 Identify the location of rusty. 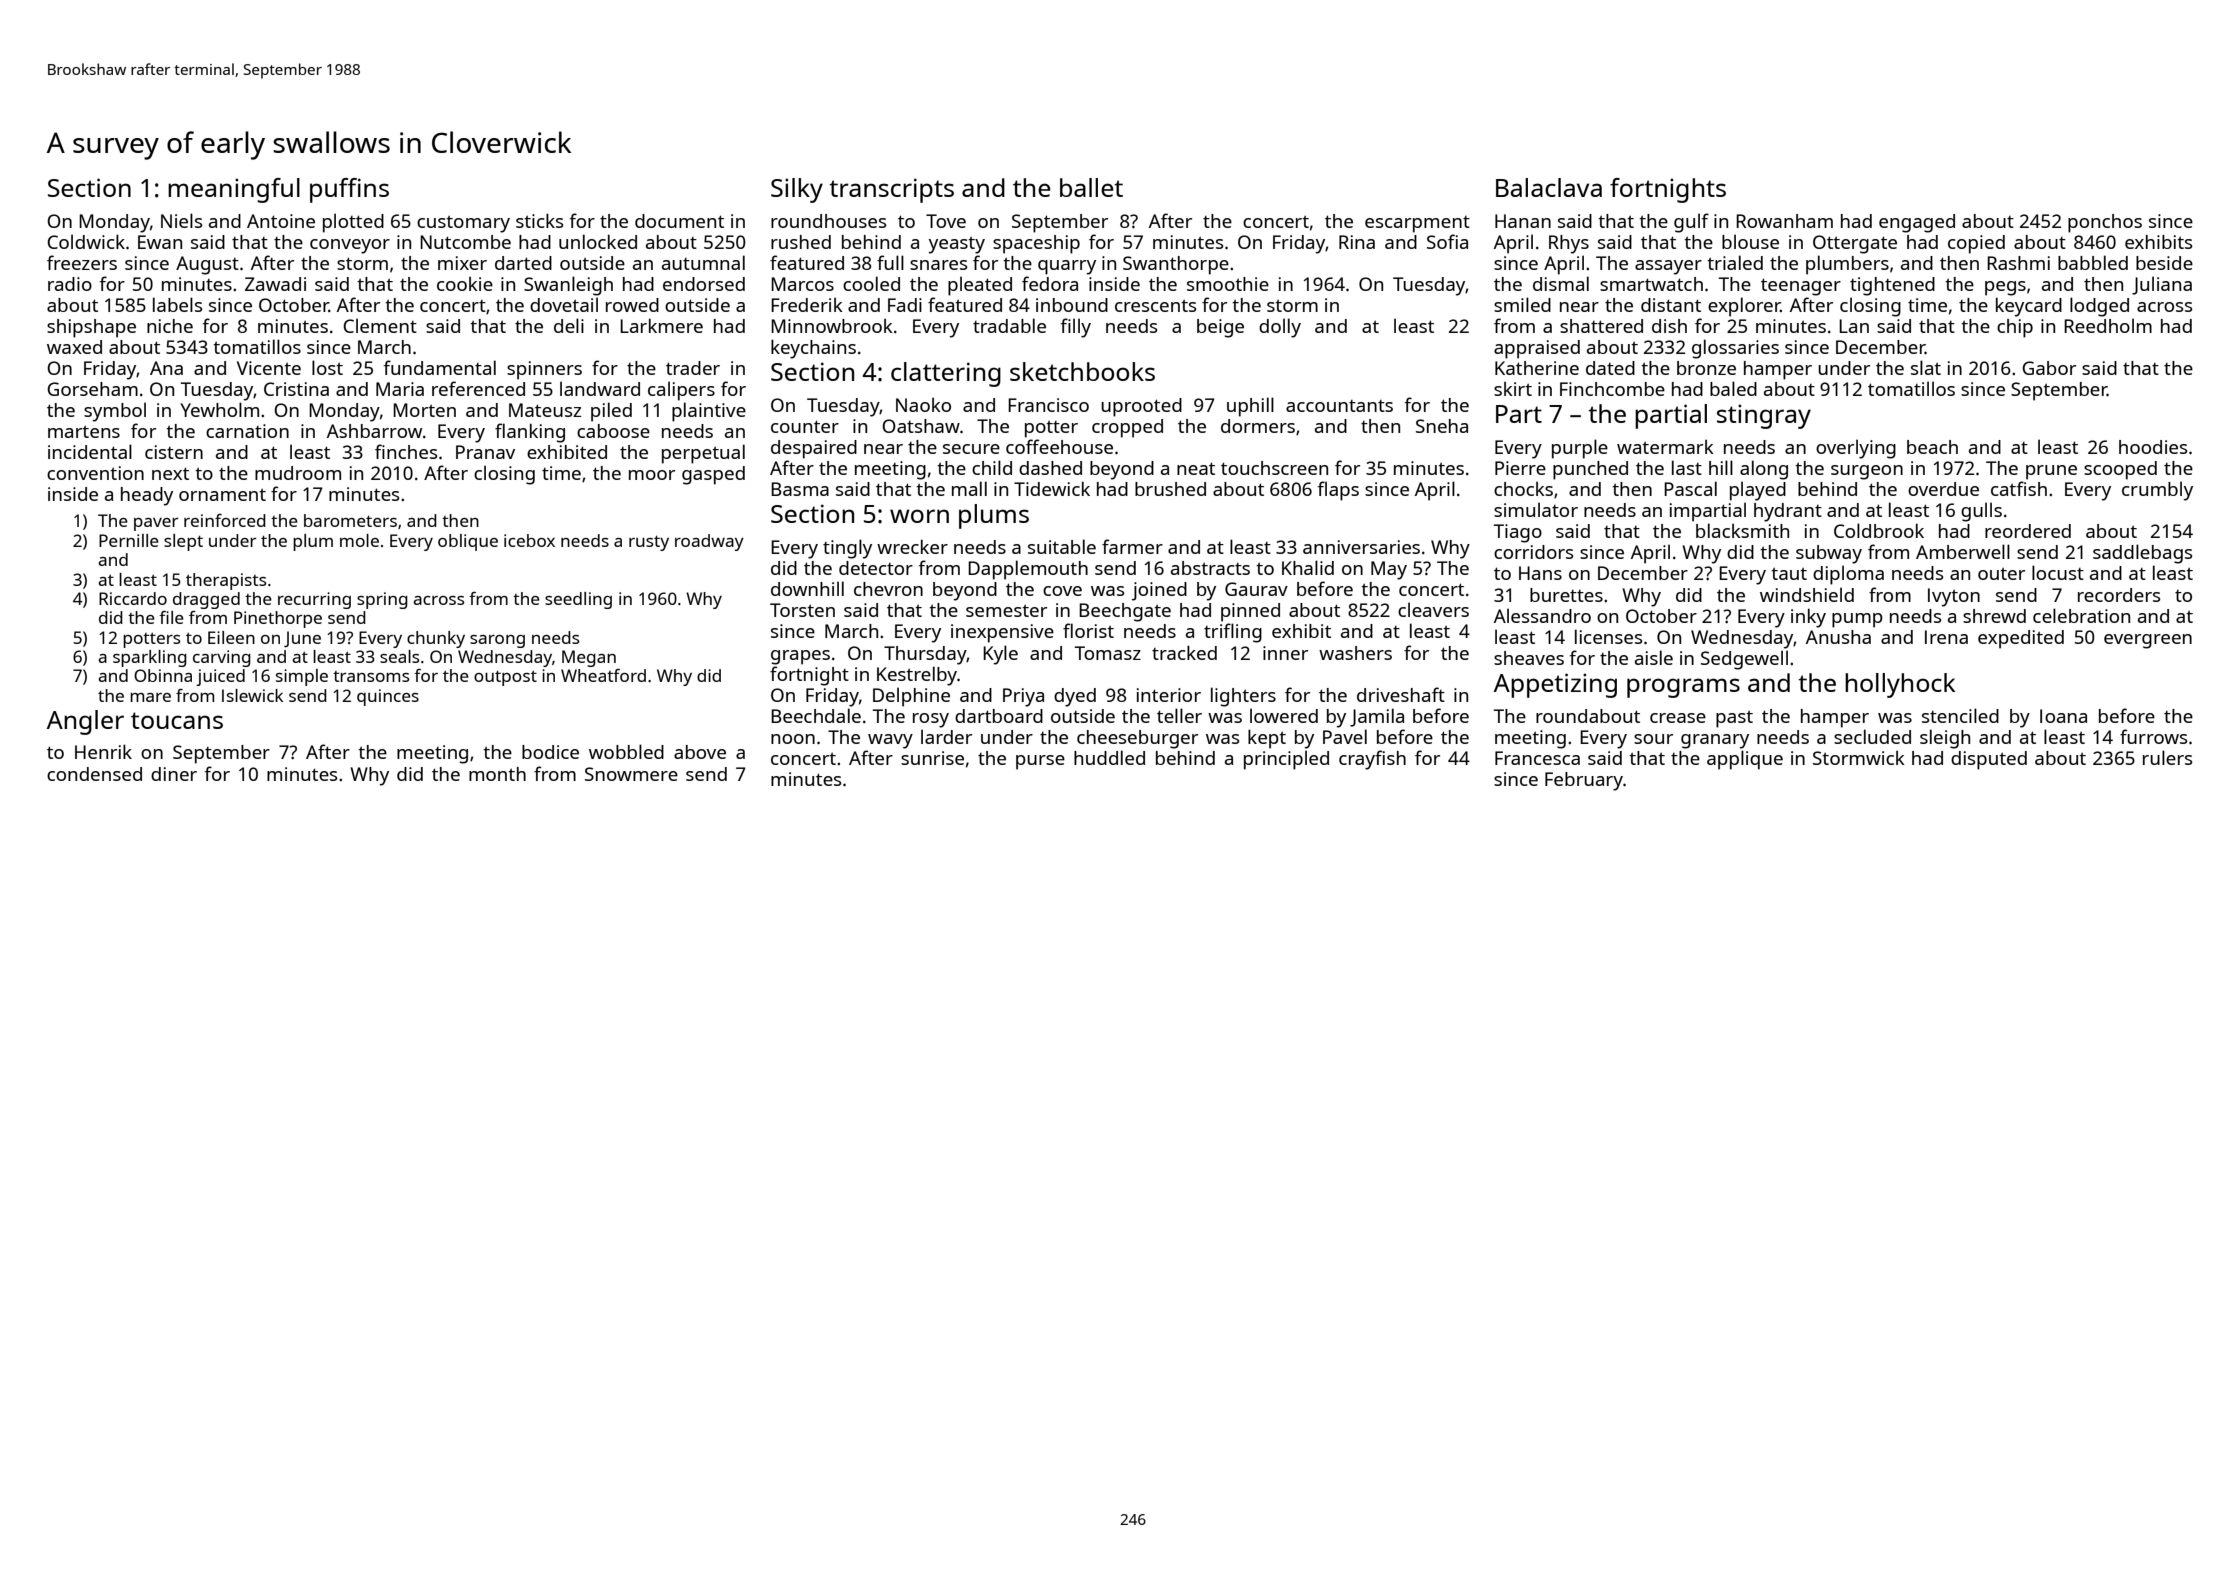
(649, 543).
